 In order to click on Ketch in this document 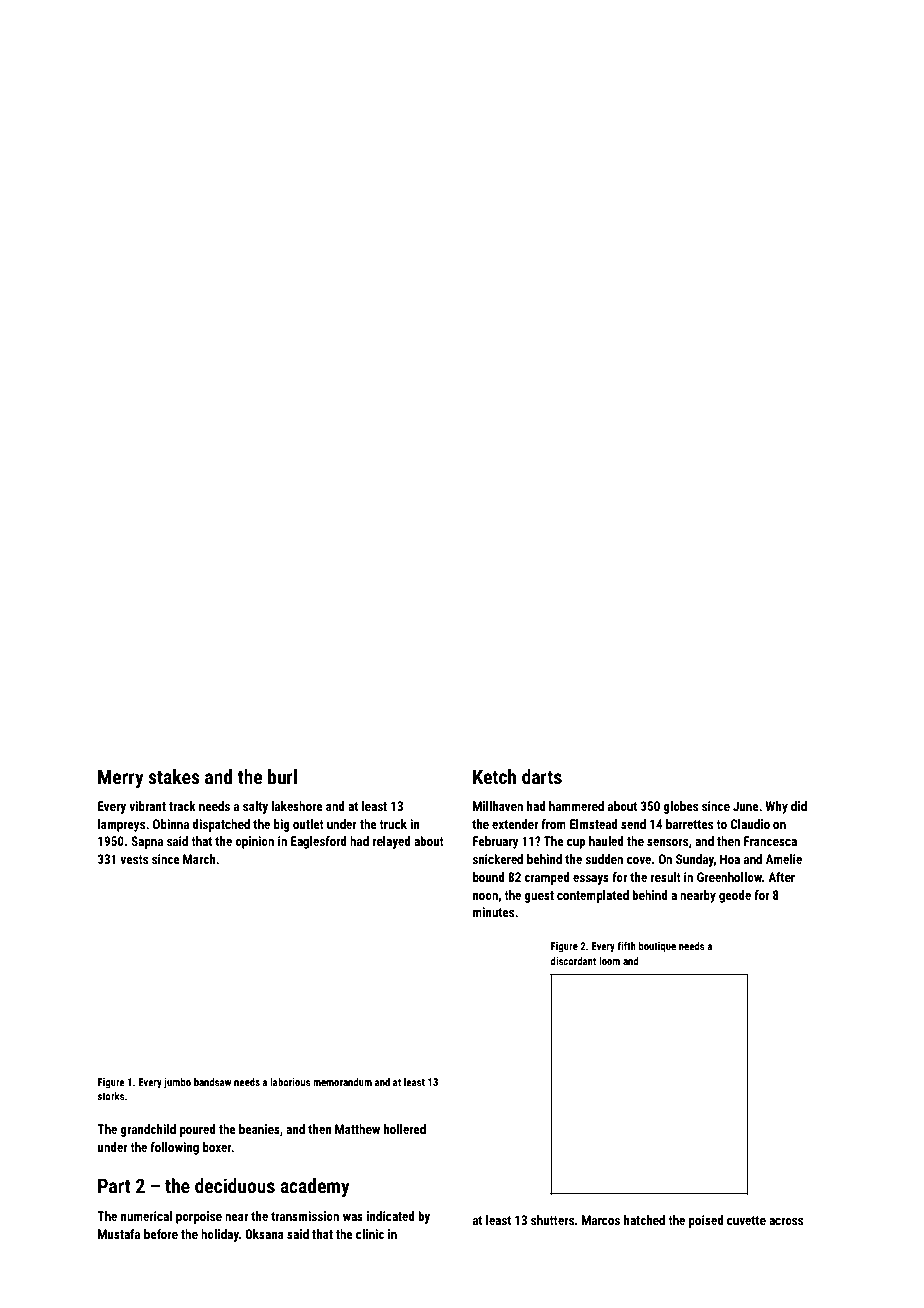, I will do `click(494, 776)`.
